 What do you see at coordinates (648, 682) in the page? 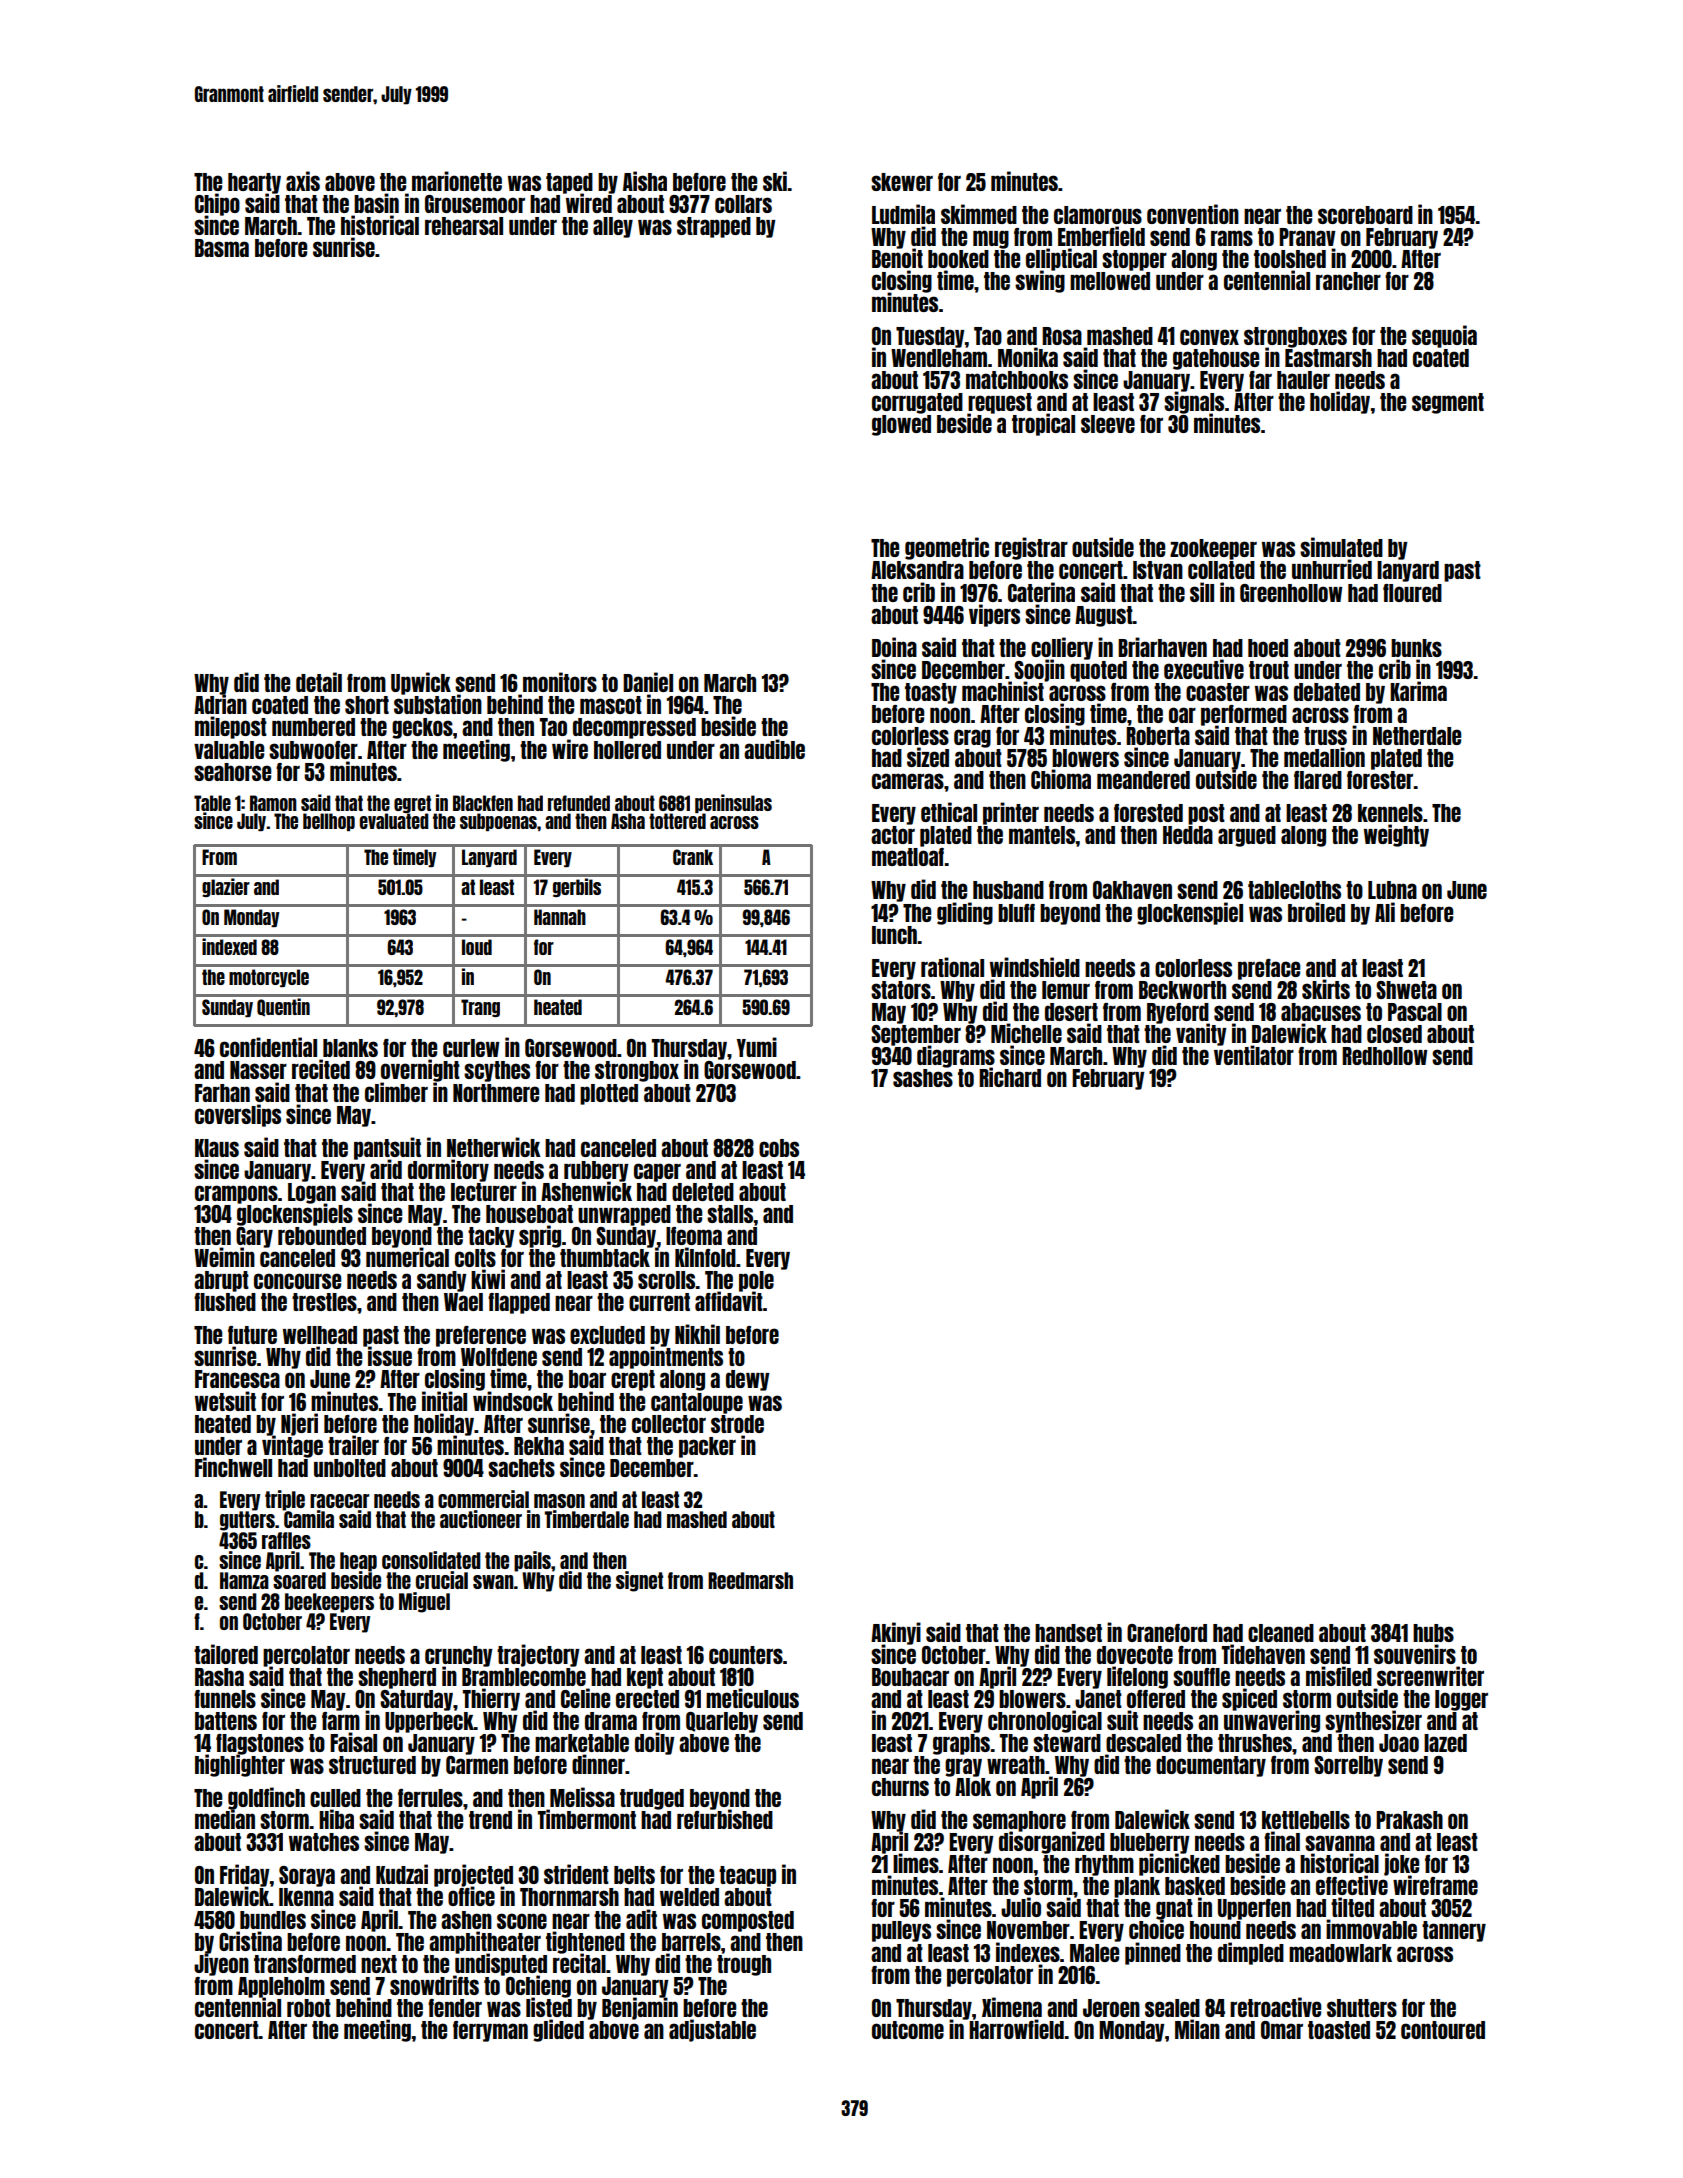
I see `Daniel` at bounding box center [648, 682].
